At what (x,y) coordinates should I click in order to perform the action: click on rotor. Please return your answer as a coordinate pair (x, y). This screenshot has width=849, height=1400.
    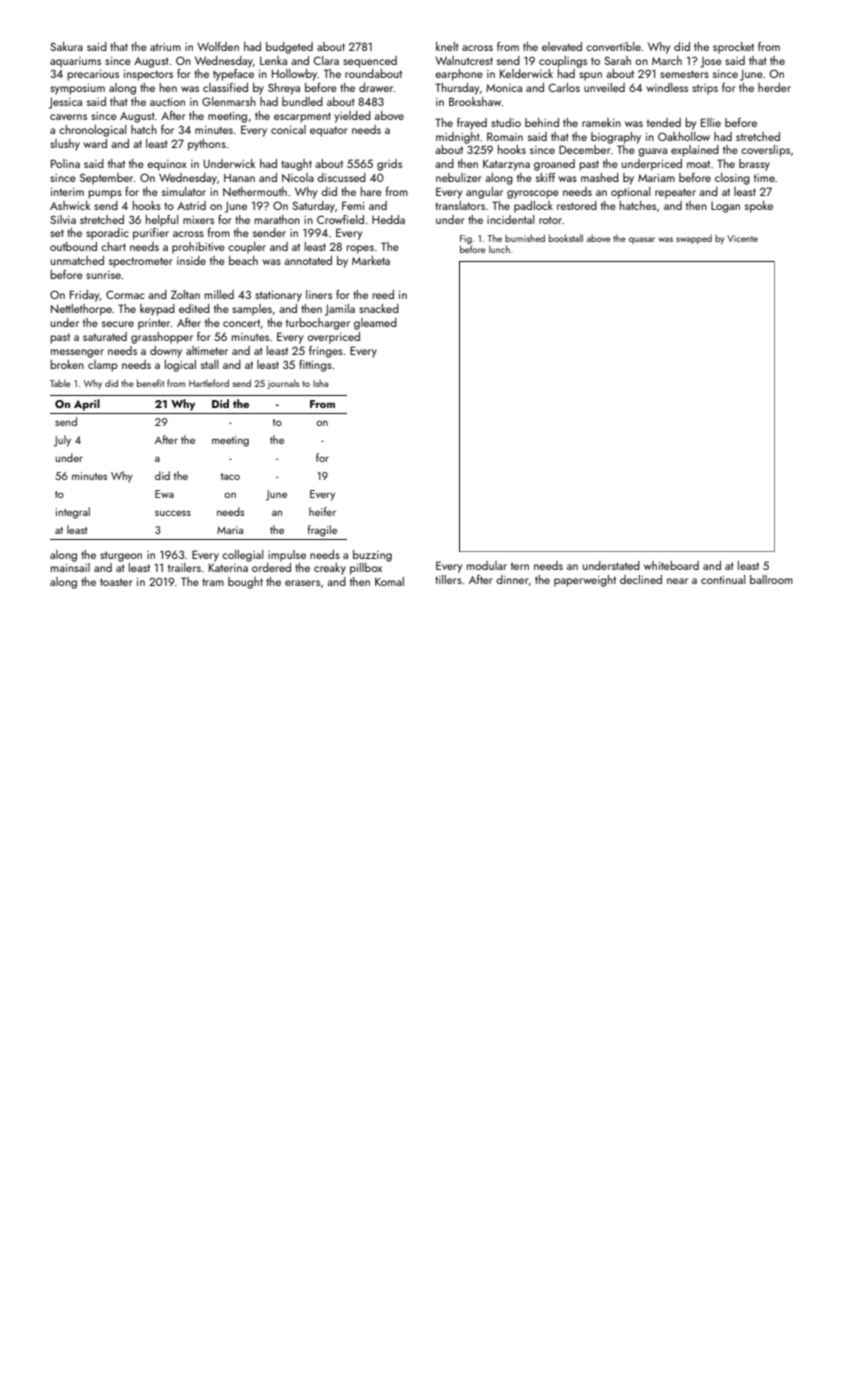
    Looking at the image, I should click on (550, 220).
